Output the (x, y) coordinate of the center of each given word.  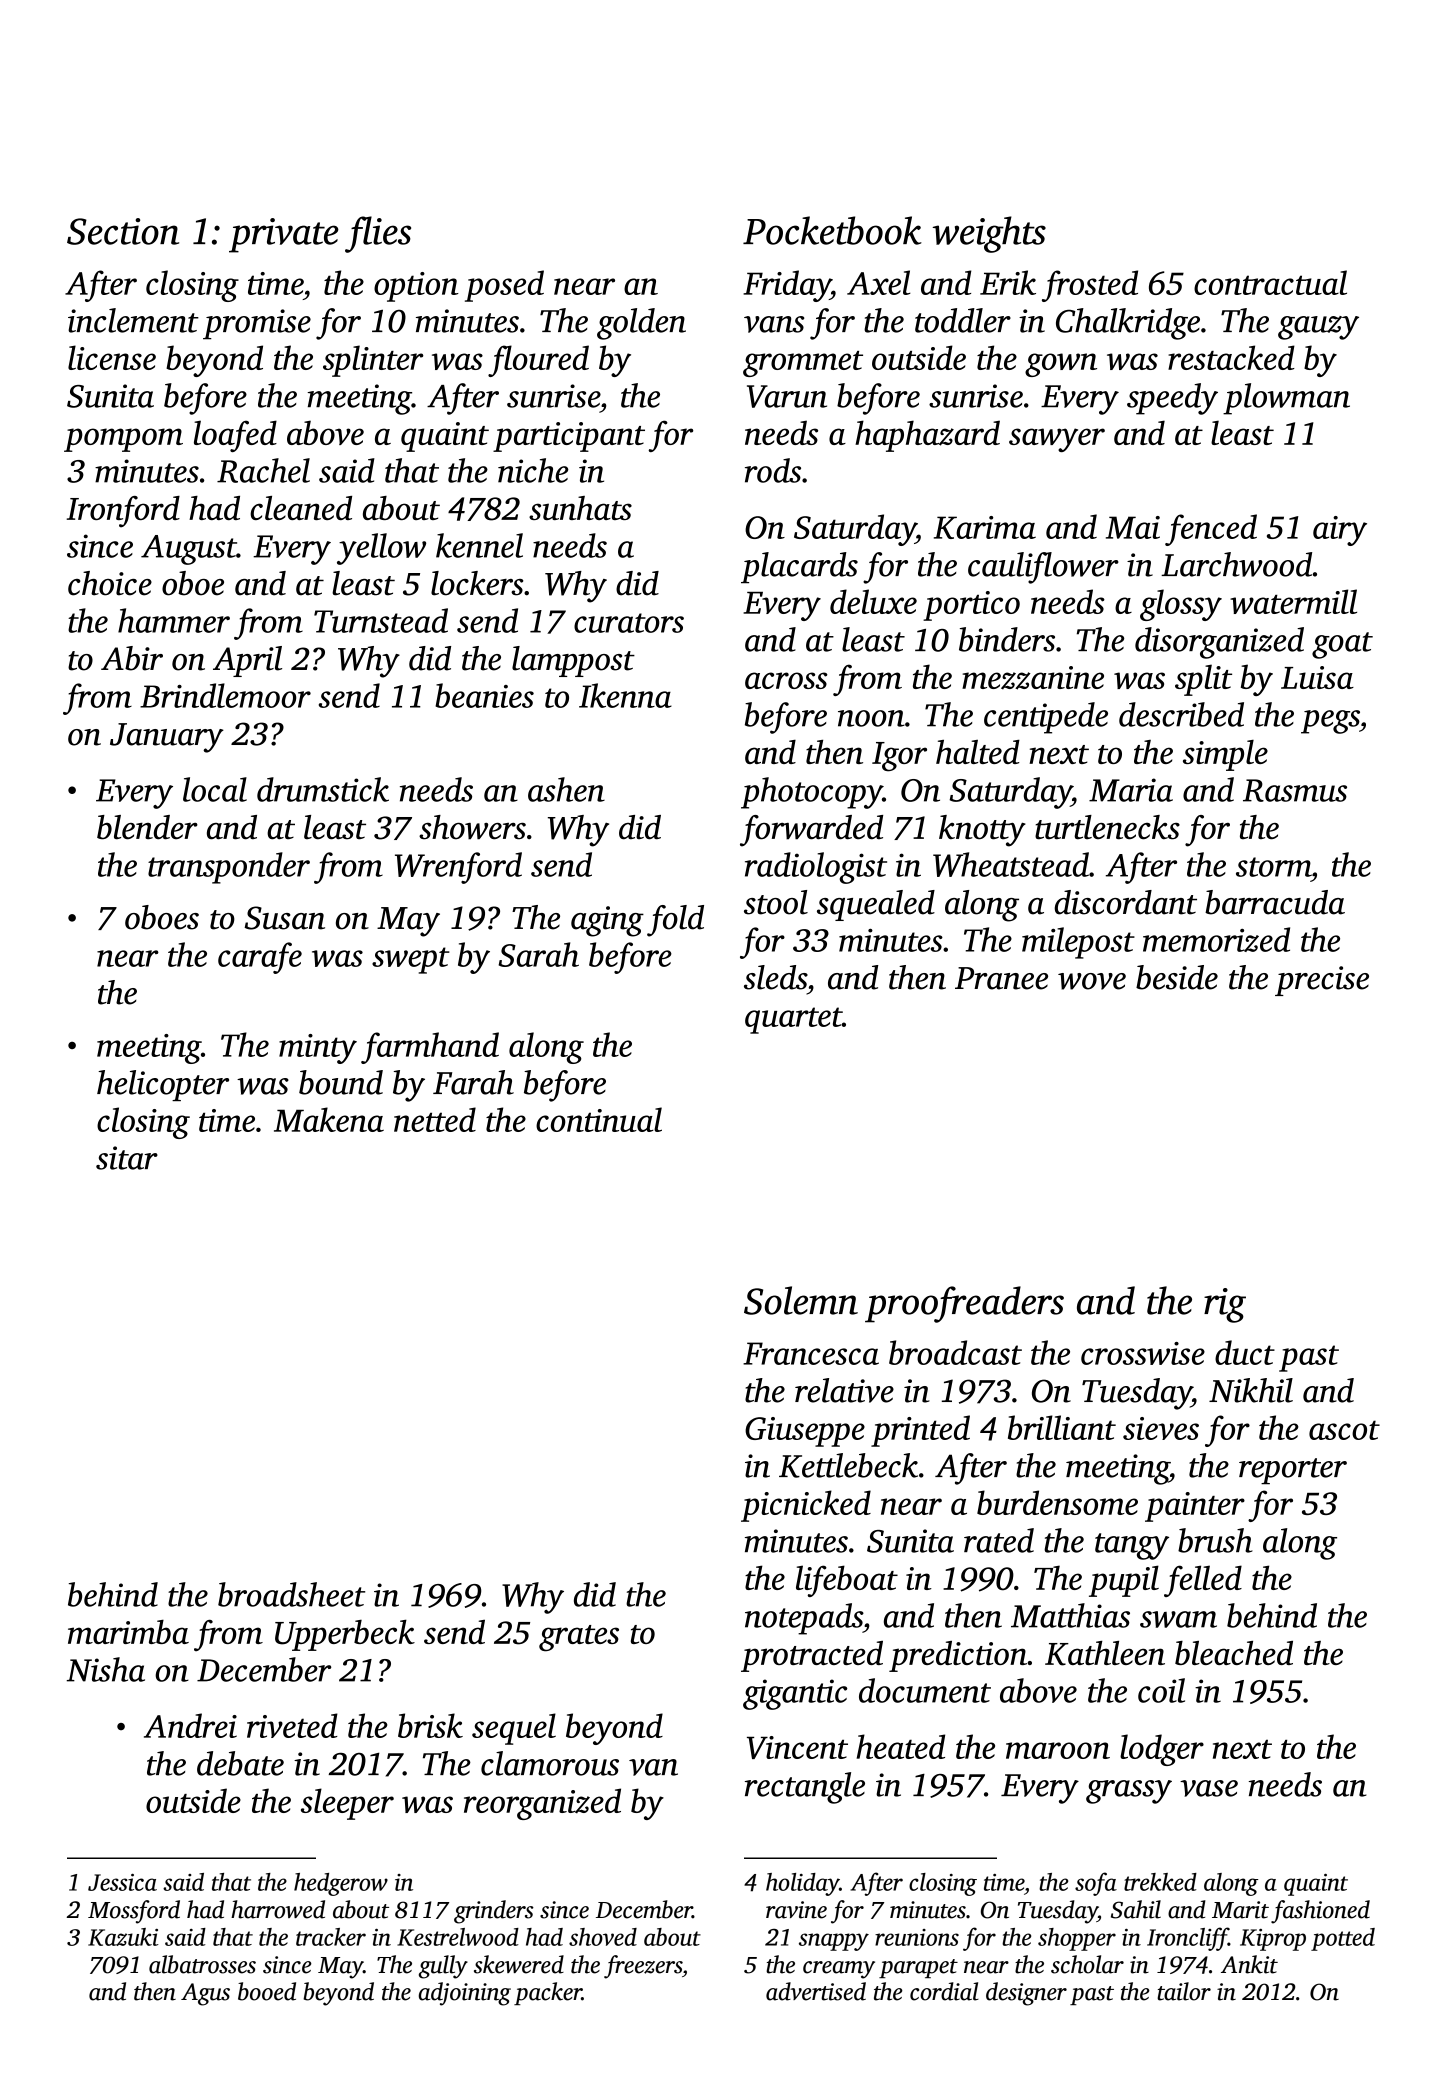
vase (1209, 1788)
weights (989, 234)
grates (579, 1638)
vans (774, 324)
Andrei (190, 1725)
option (416, 287)
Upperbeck (345, 1635)
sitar (127, 1158)
